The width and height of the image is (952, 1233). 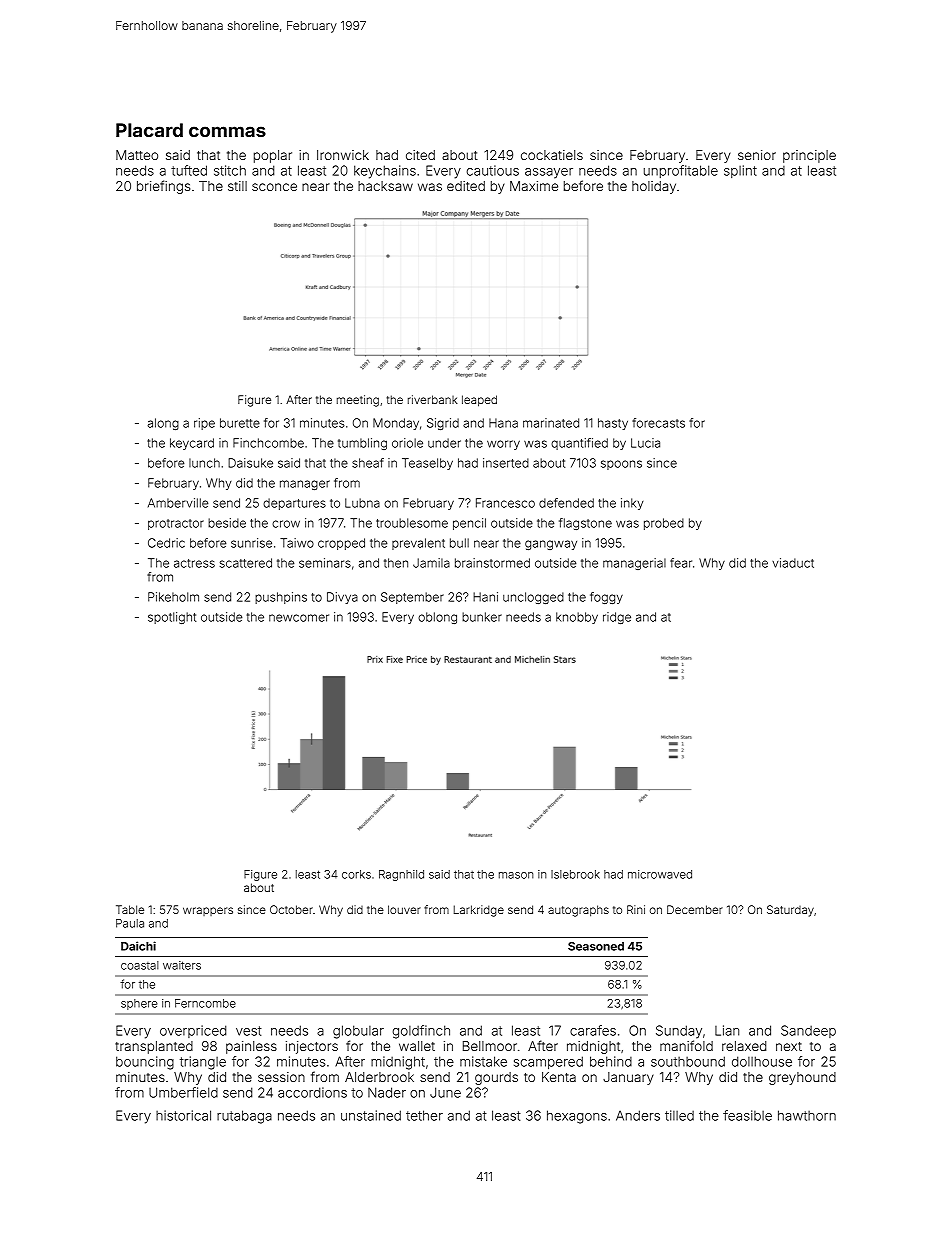 I want to click on forecasts, so click(x=658, y=423).
